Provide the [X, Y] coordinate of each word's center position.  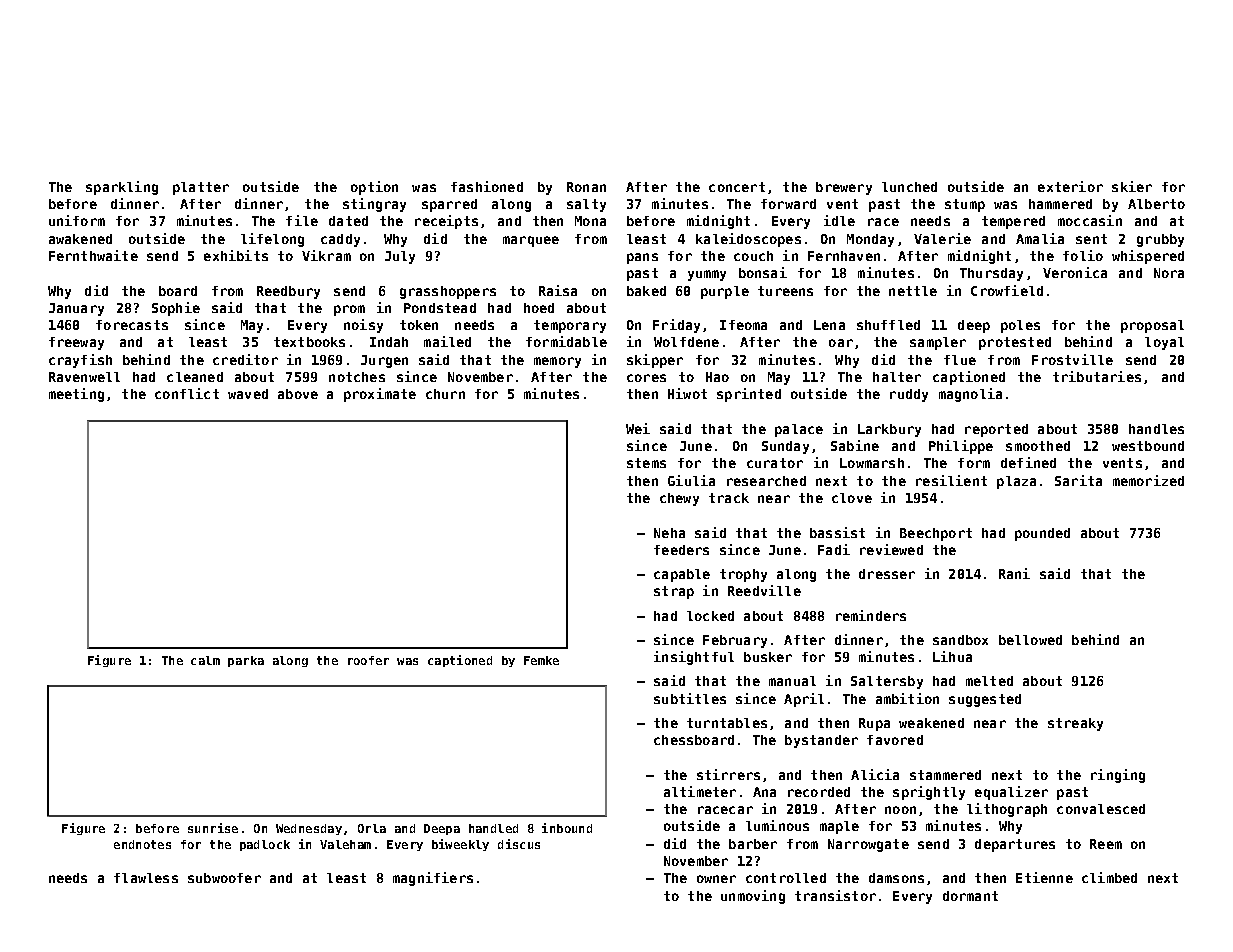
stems [646, 463]
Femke [541, 660]
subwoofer [224, 878]
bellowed [1030, 640]
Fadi [834, 549]
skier [1132, 186]
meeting [76, 395]
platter [201, 188]
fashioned [487, 186]
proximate [380, 395]
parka [246, 661]
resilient [951, 480]
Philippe [961, 447]
